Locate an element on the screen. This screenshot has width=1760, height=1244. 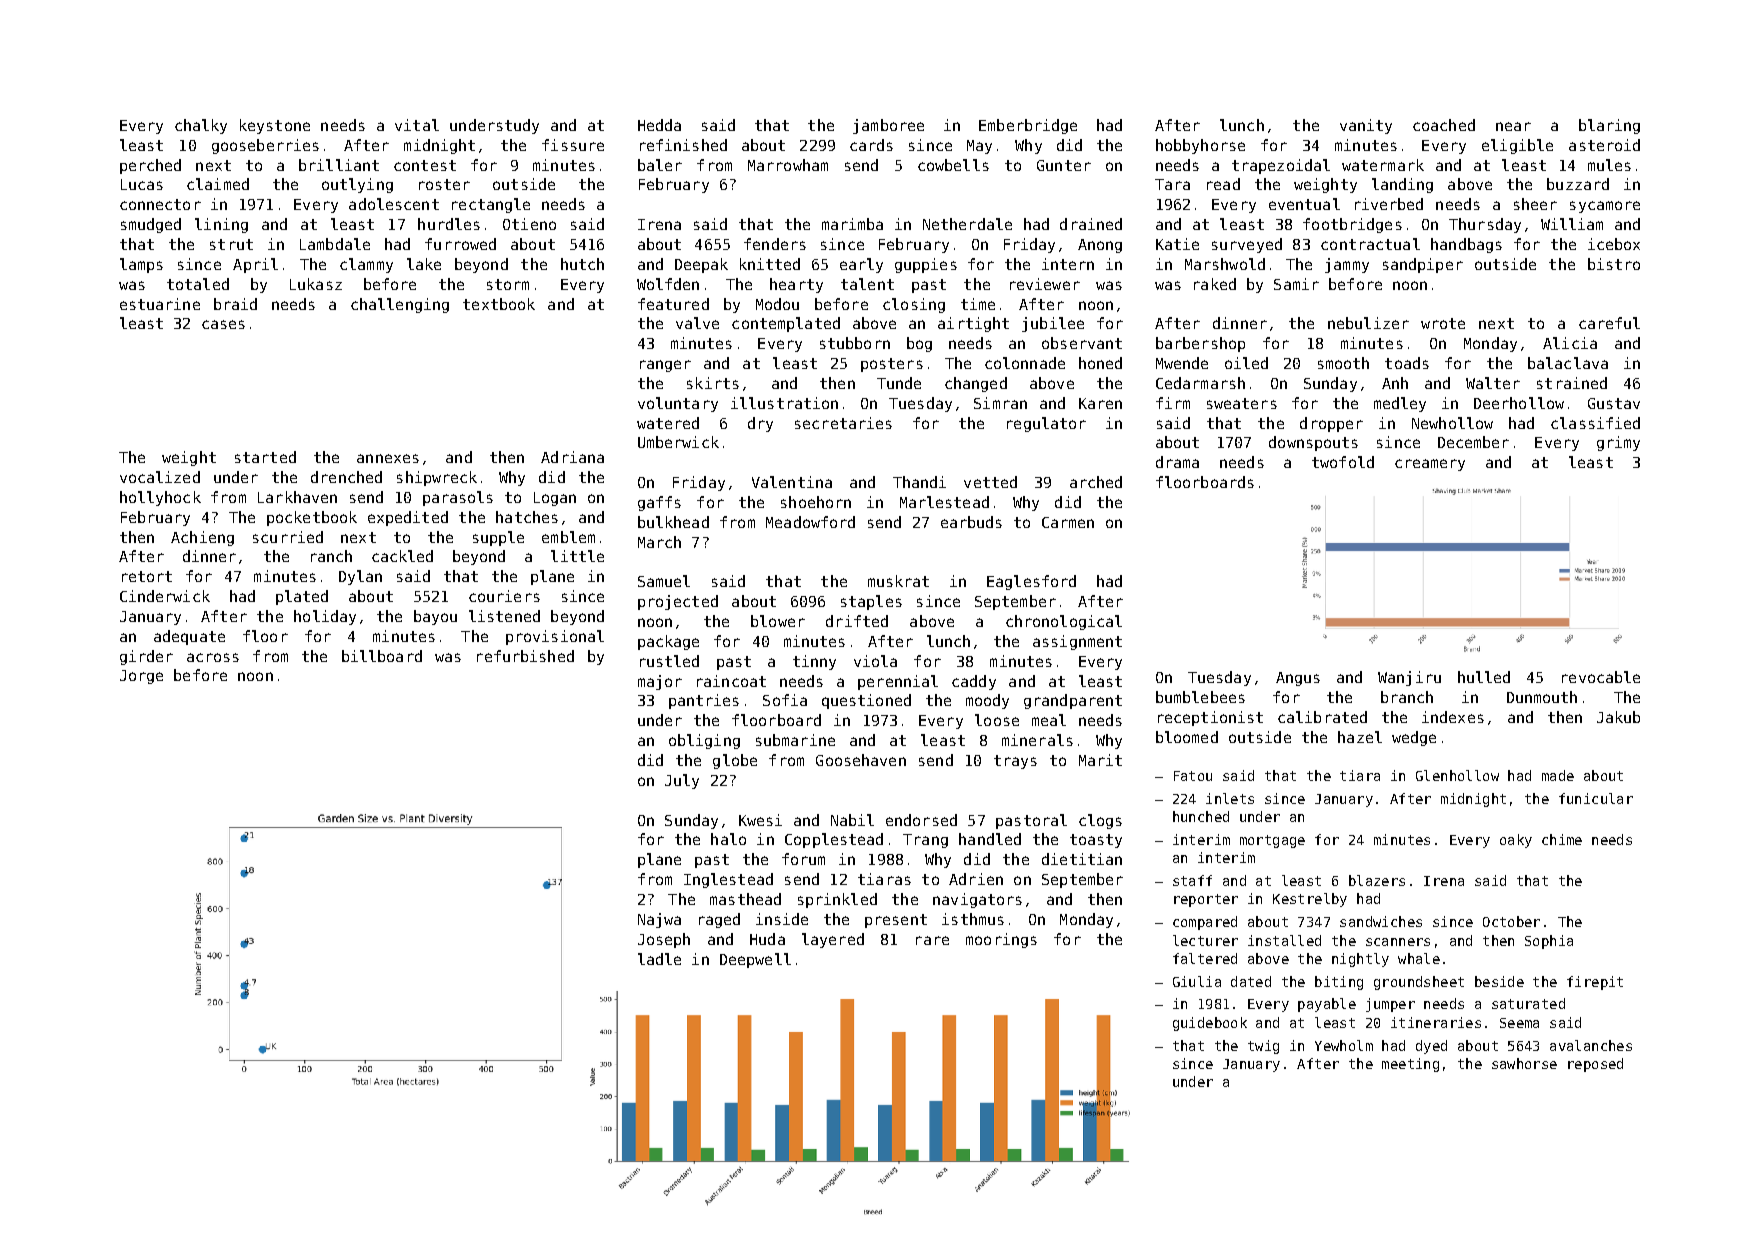
icebox is located at coordinates (1614, 244).
